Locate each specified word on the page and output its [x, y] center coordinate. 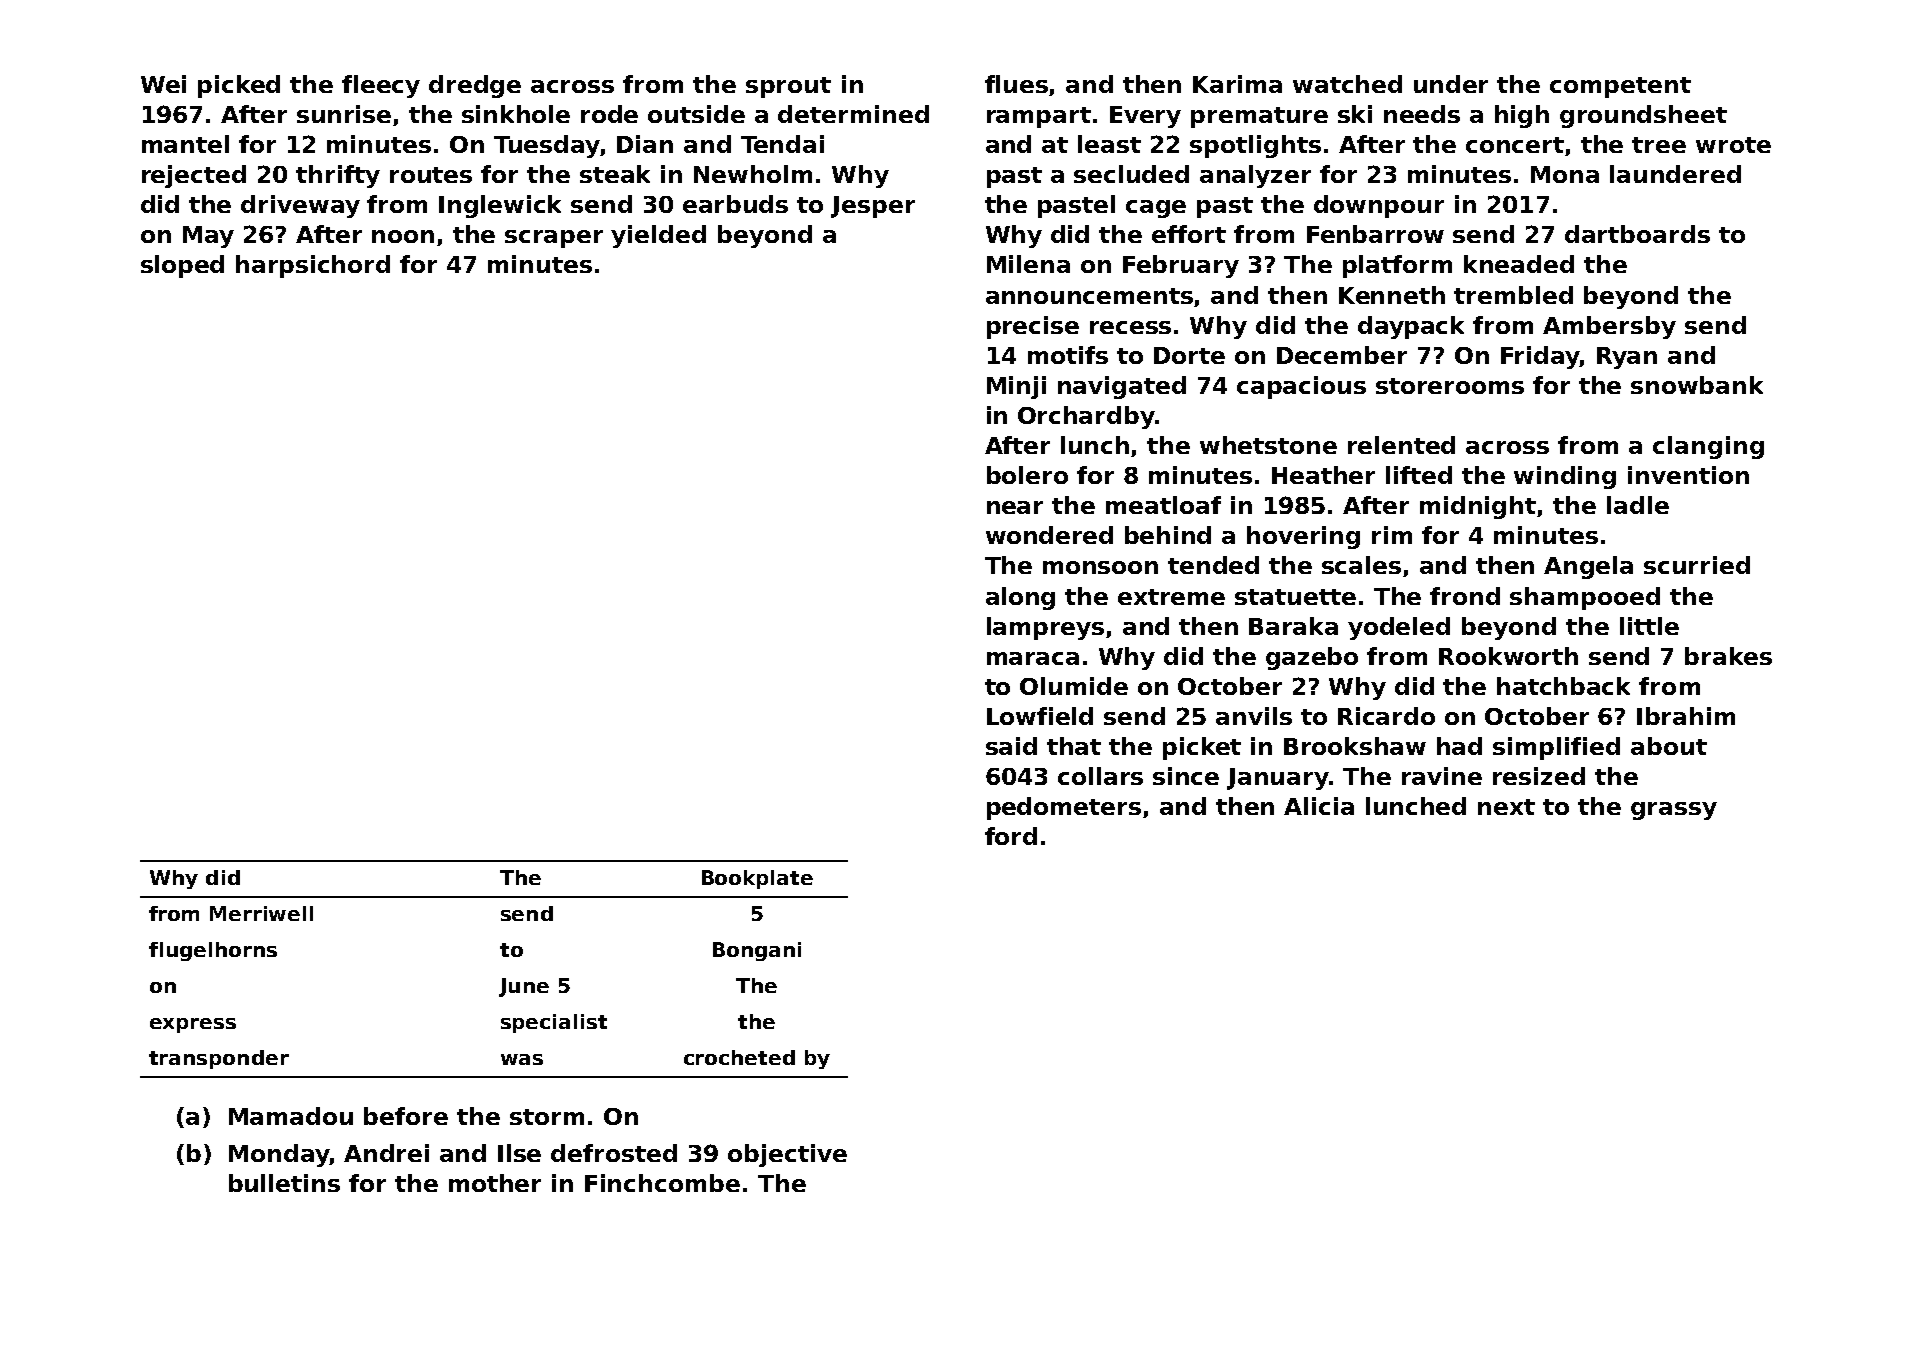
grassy [1674, 811]
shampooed [1585, 598]
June [524, 987]
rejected [194, 176]
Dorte [1189, 355]
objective [787, 1155]
